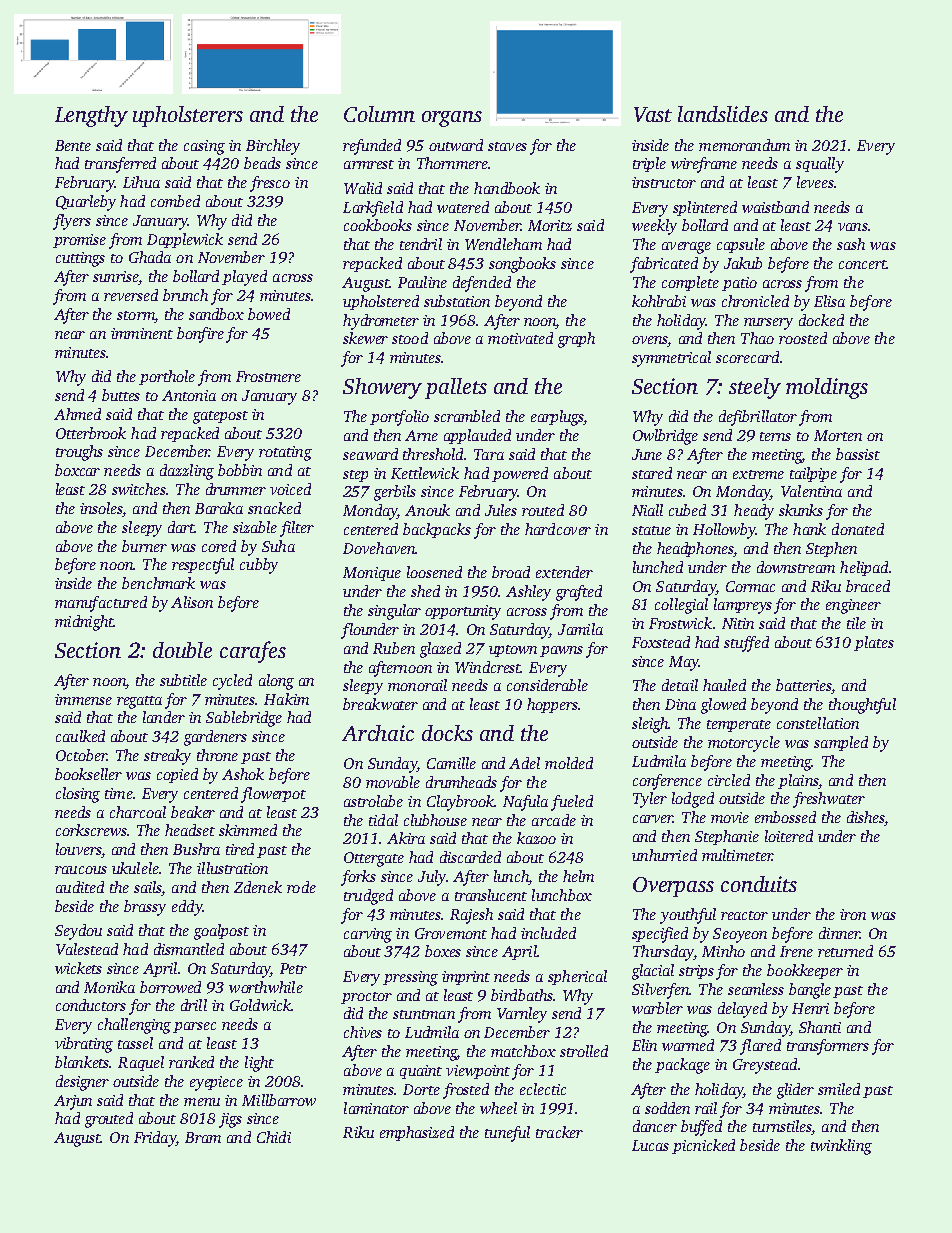 This image has height=1233, width=952. What do you see at coordinates (741, 245) in the image?
I see `capsule` at bounding box center [741, 245].
